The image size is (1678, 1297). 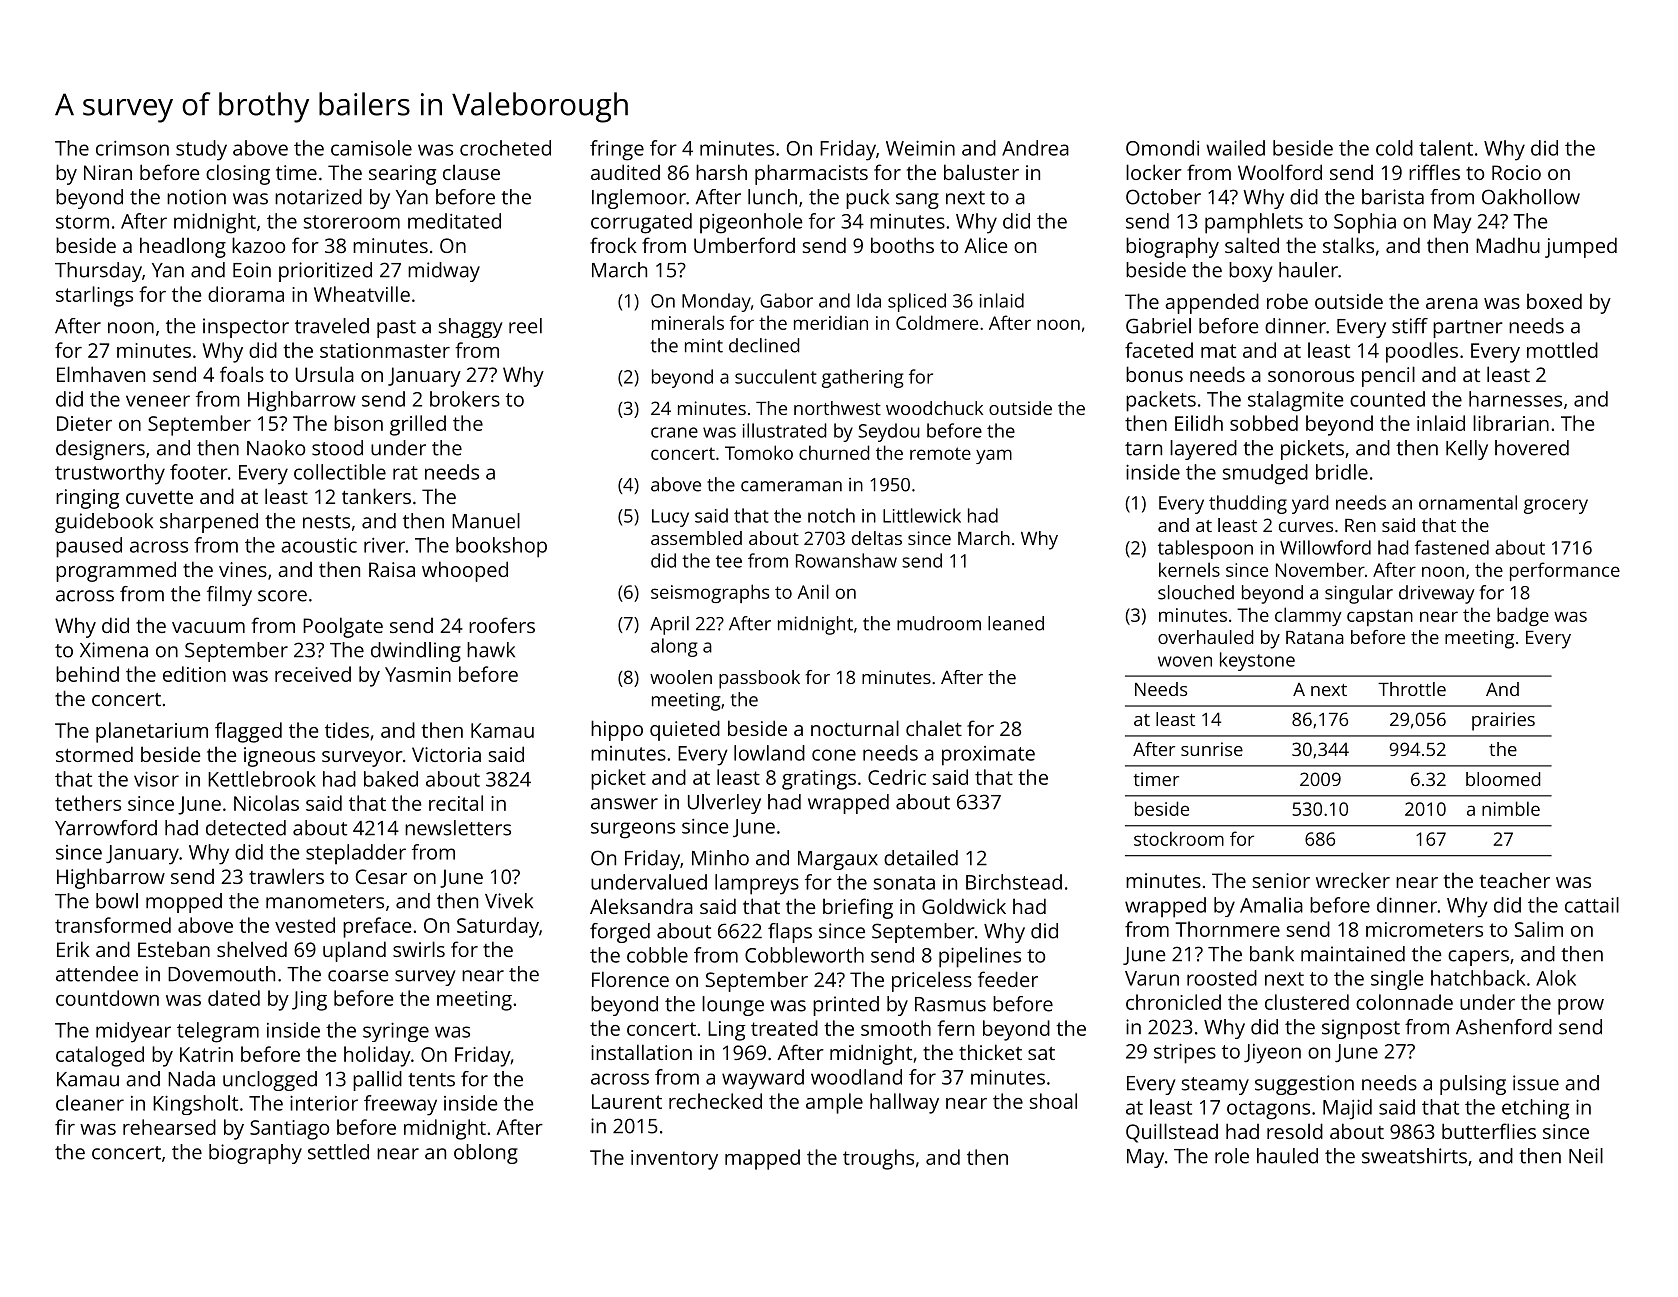 What do you see at coordinates (201, 150) in the screenshot?
I see `study` at bounding box center [201, 150].
